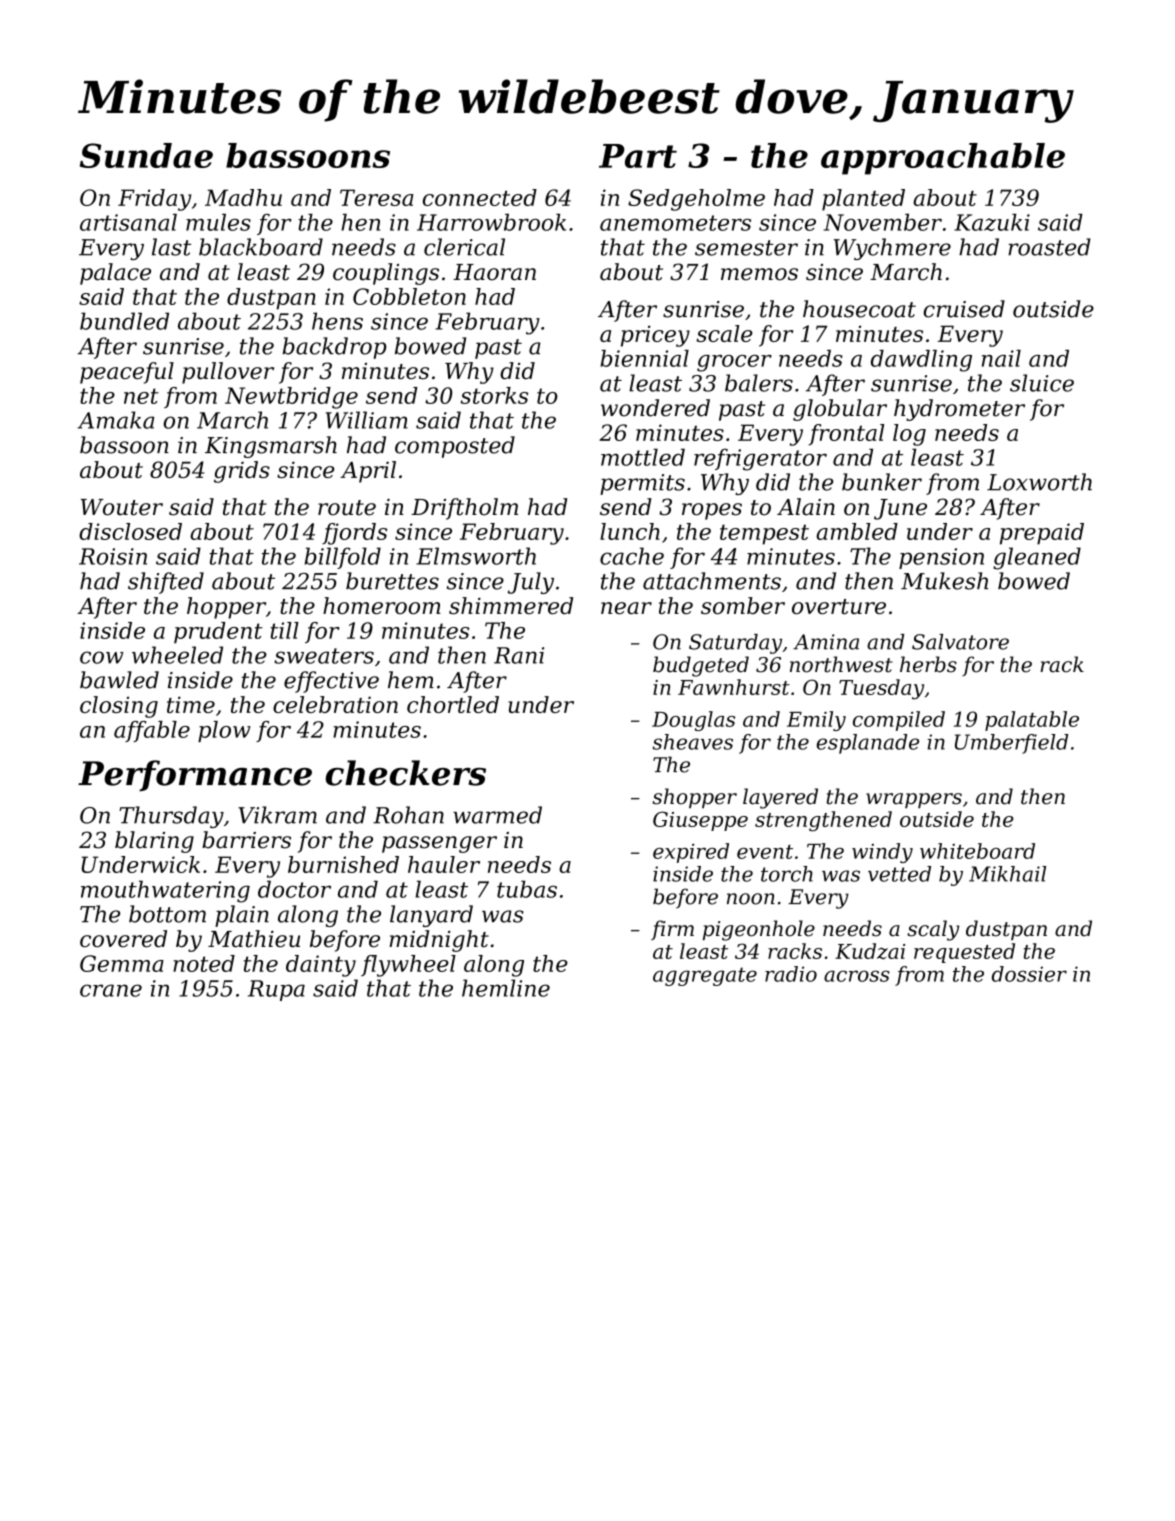  Describe the element at coordinates (1042, 534) in the image. I see `prepaid` at that location.
